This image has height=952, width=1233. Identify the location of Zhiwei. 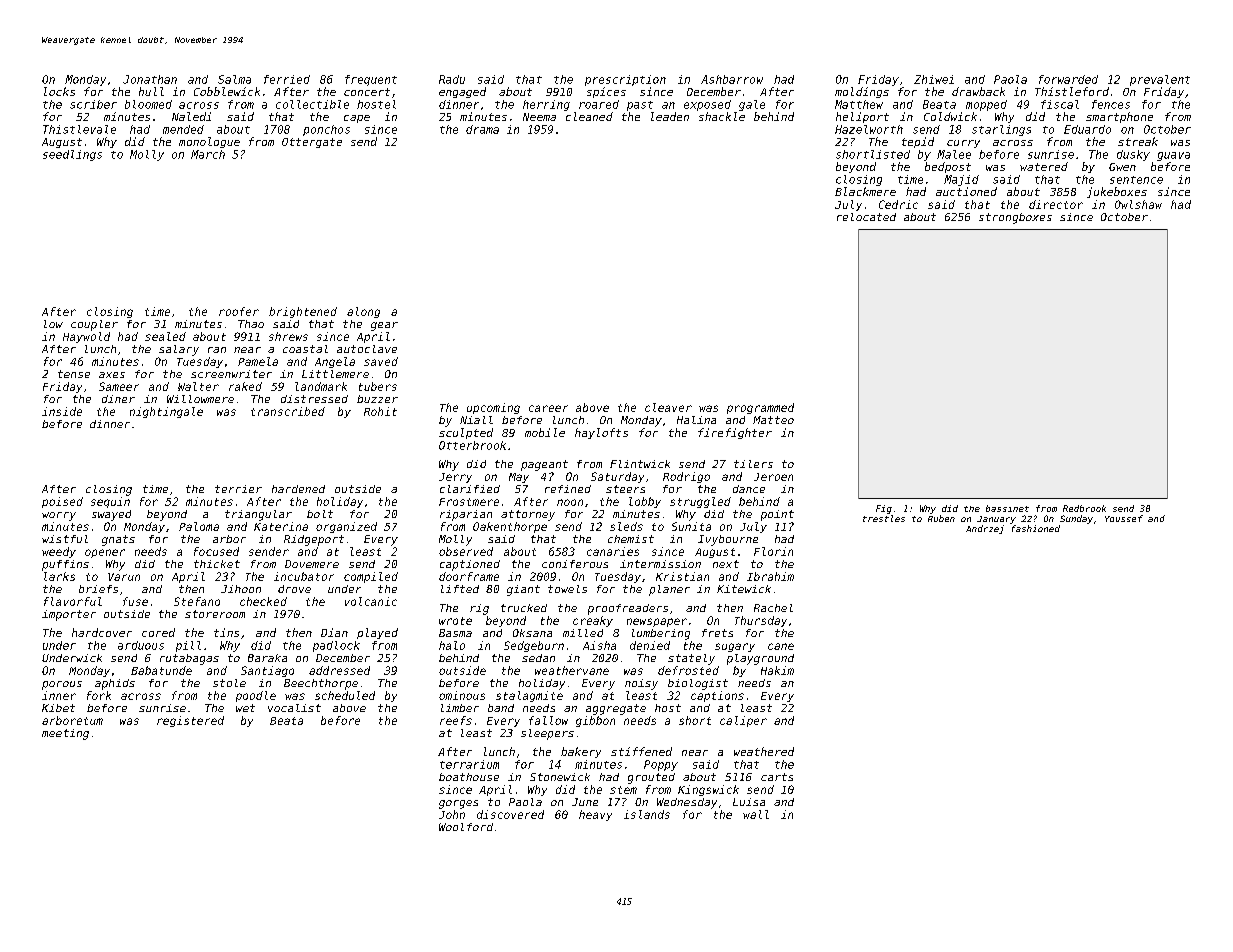
(934, 79).
